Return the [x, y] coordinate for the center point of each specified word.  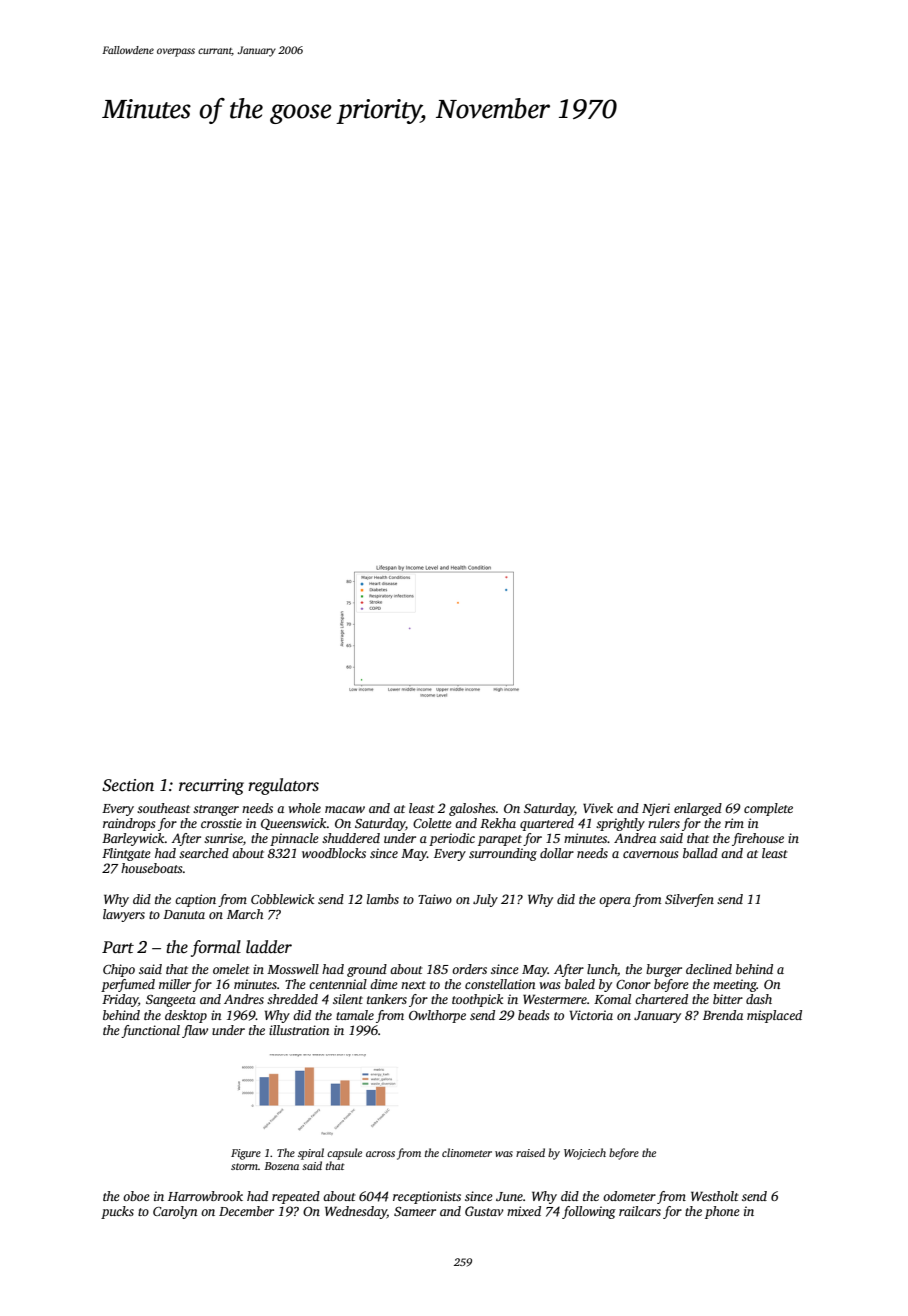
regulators [283, 786]
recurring [211, 787]
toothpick [477, 1000]
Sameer [415, 1211]
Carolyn [175, 1212]
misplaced [774, 1016]
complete [768, 809]
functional [150, 1031]
